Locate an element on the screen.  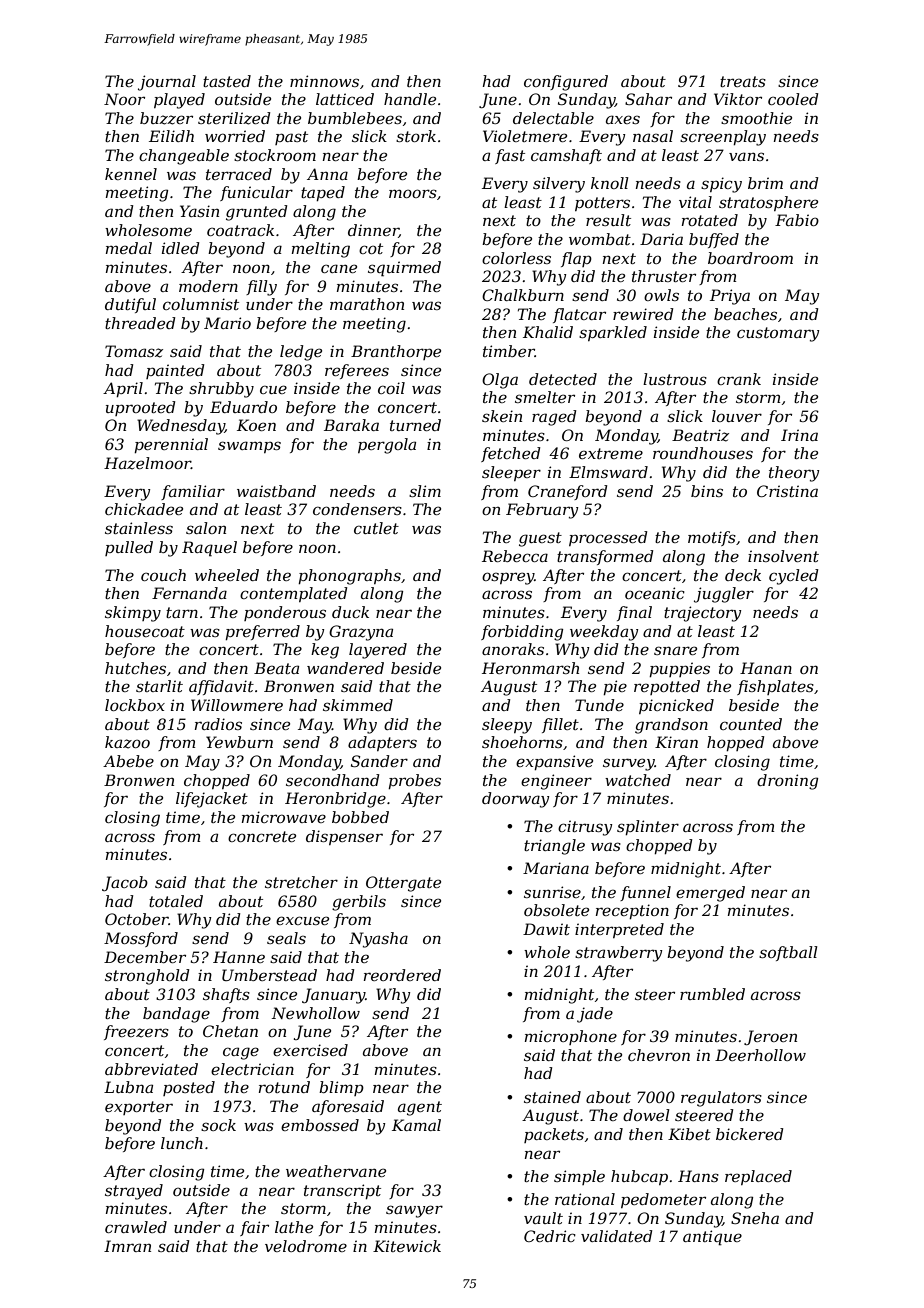
Priya is located at coordinates (730, 297).
